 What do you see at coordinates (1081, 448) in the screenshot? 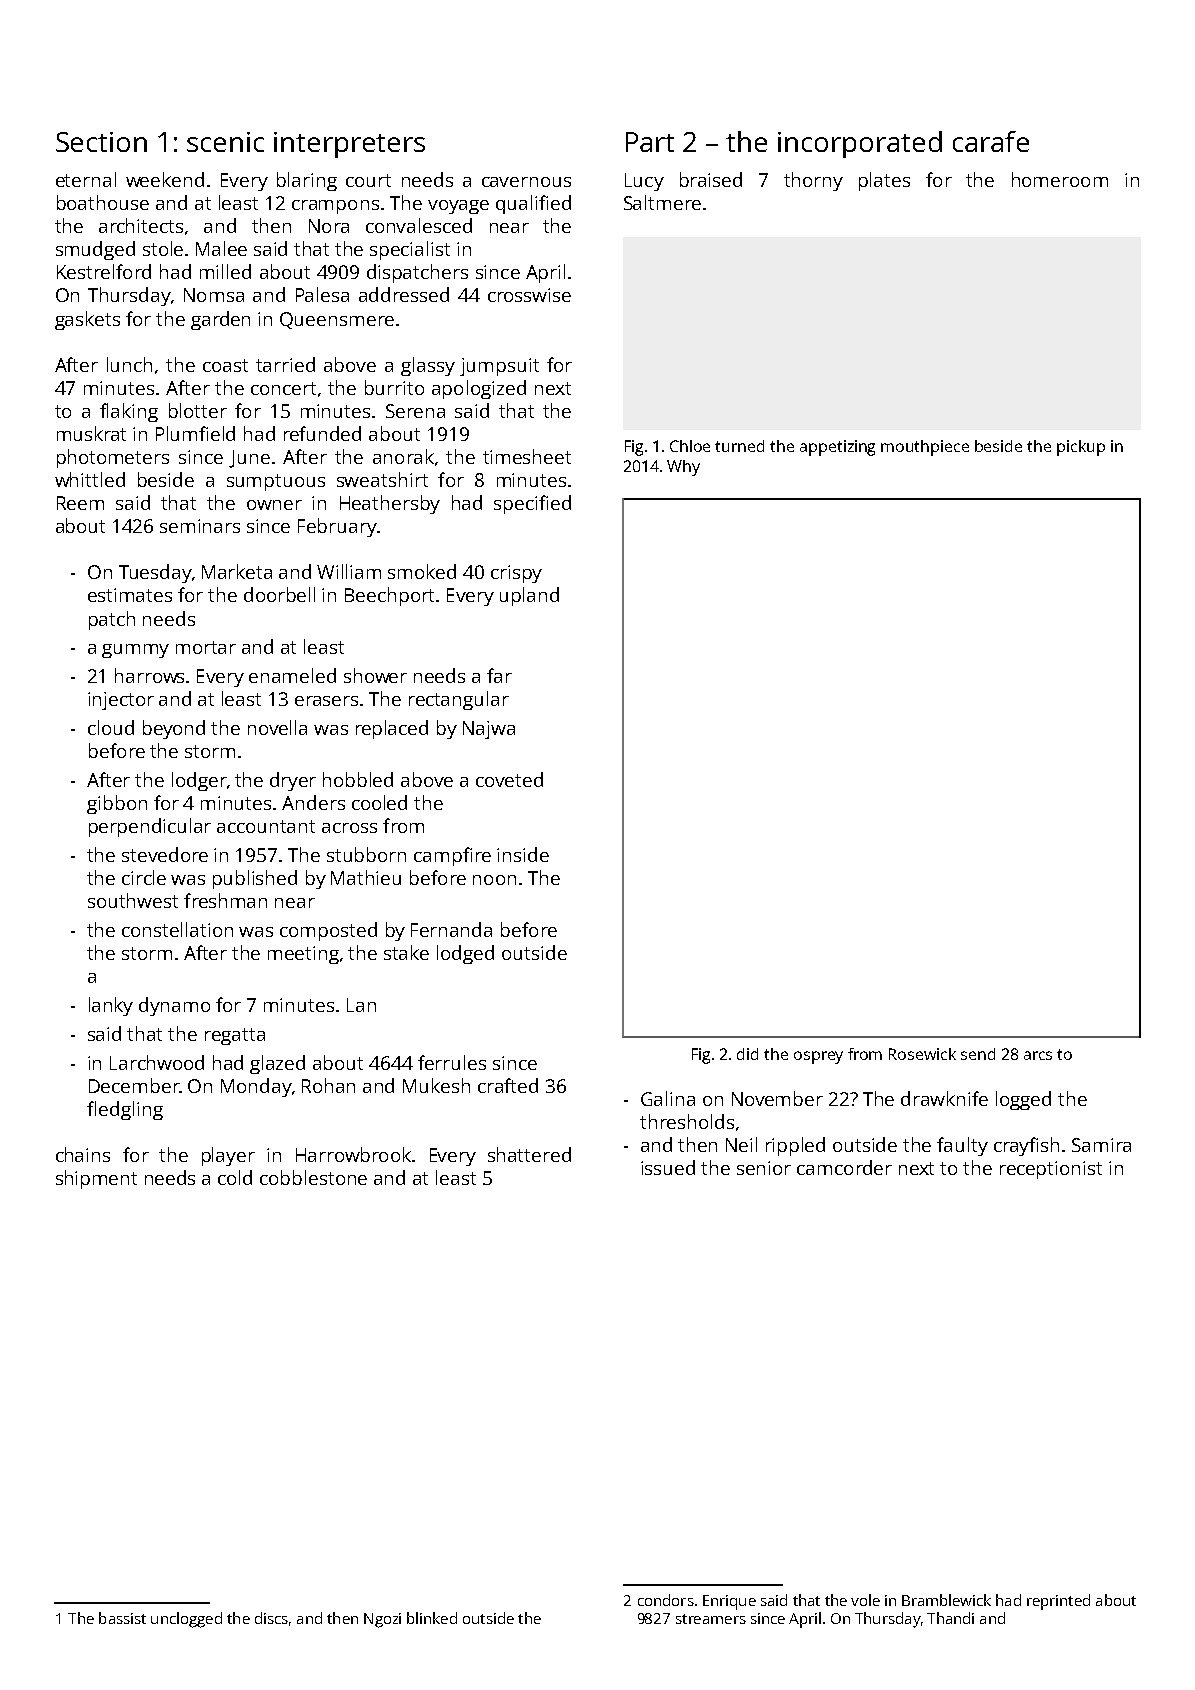
I see `pickup` at bounding box center [1081, 448].
